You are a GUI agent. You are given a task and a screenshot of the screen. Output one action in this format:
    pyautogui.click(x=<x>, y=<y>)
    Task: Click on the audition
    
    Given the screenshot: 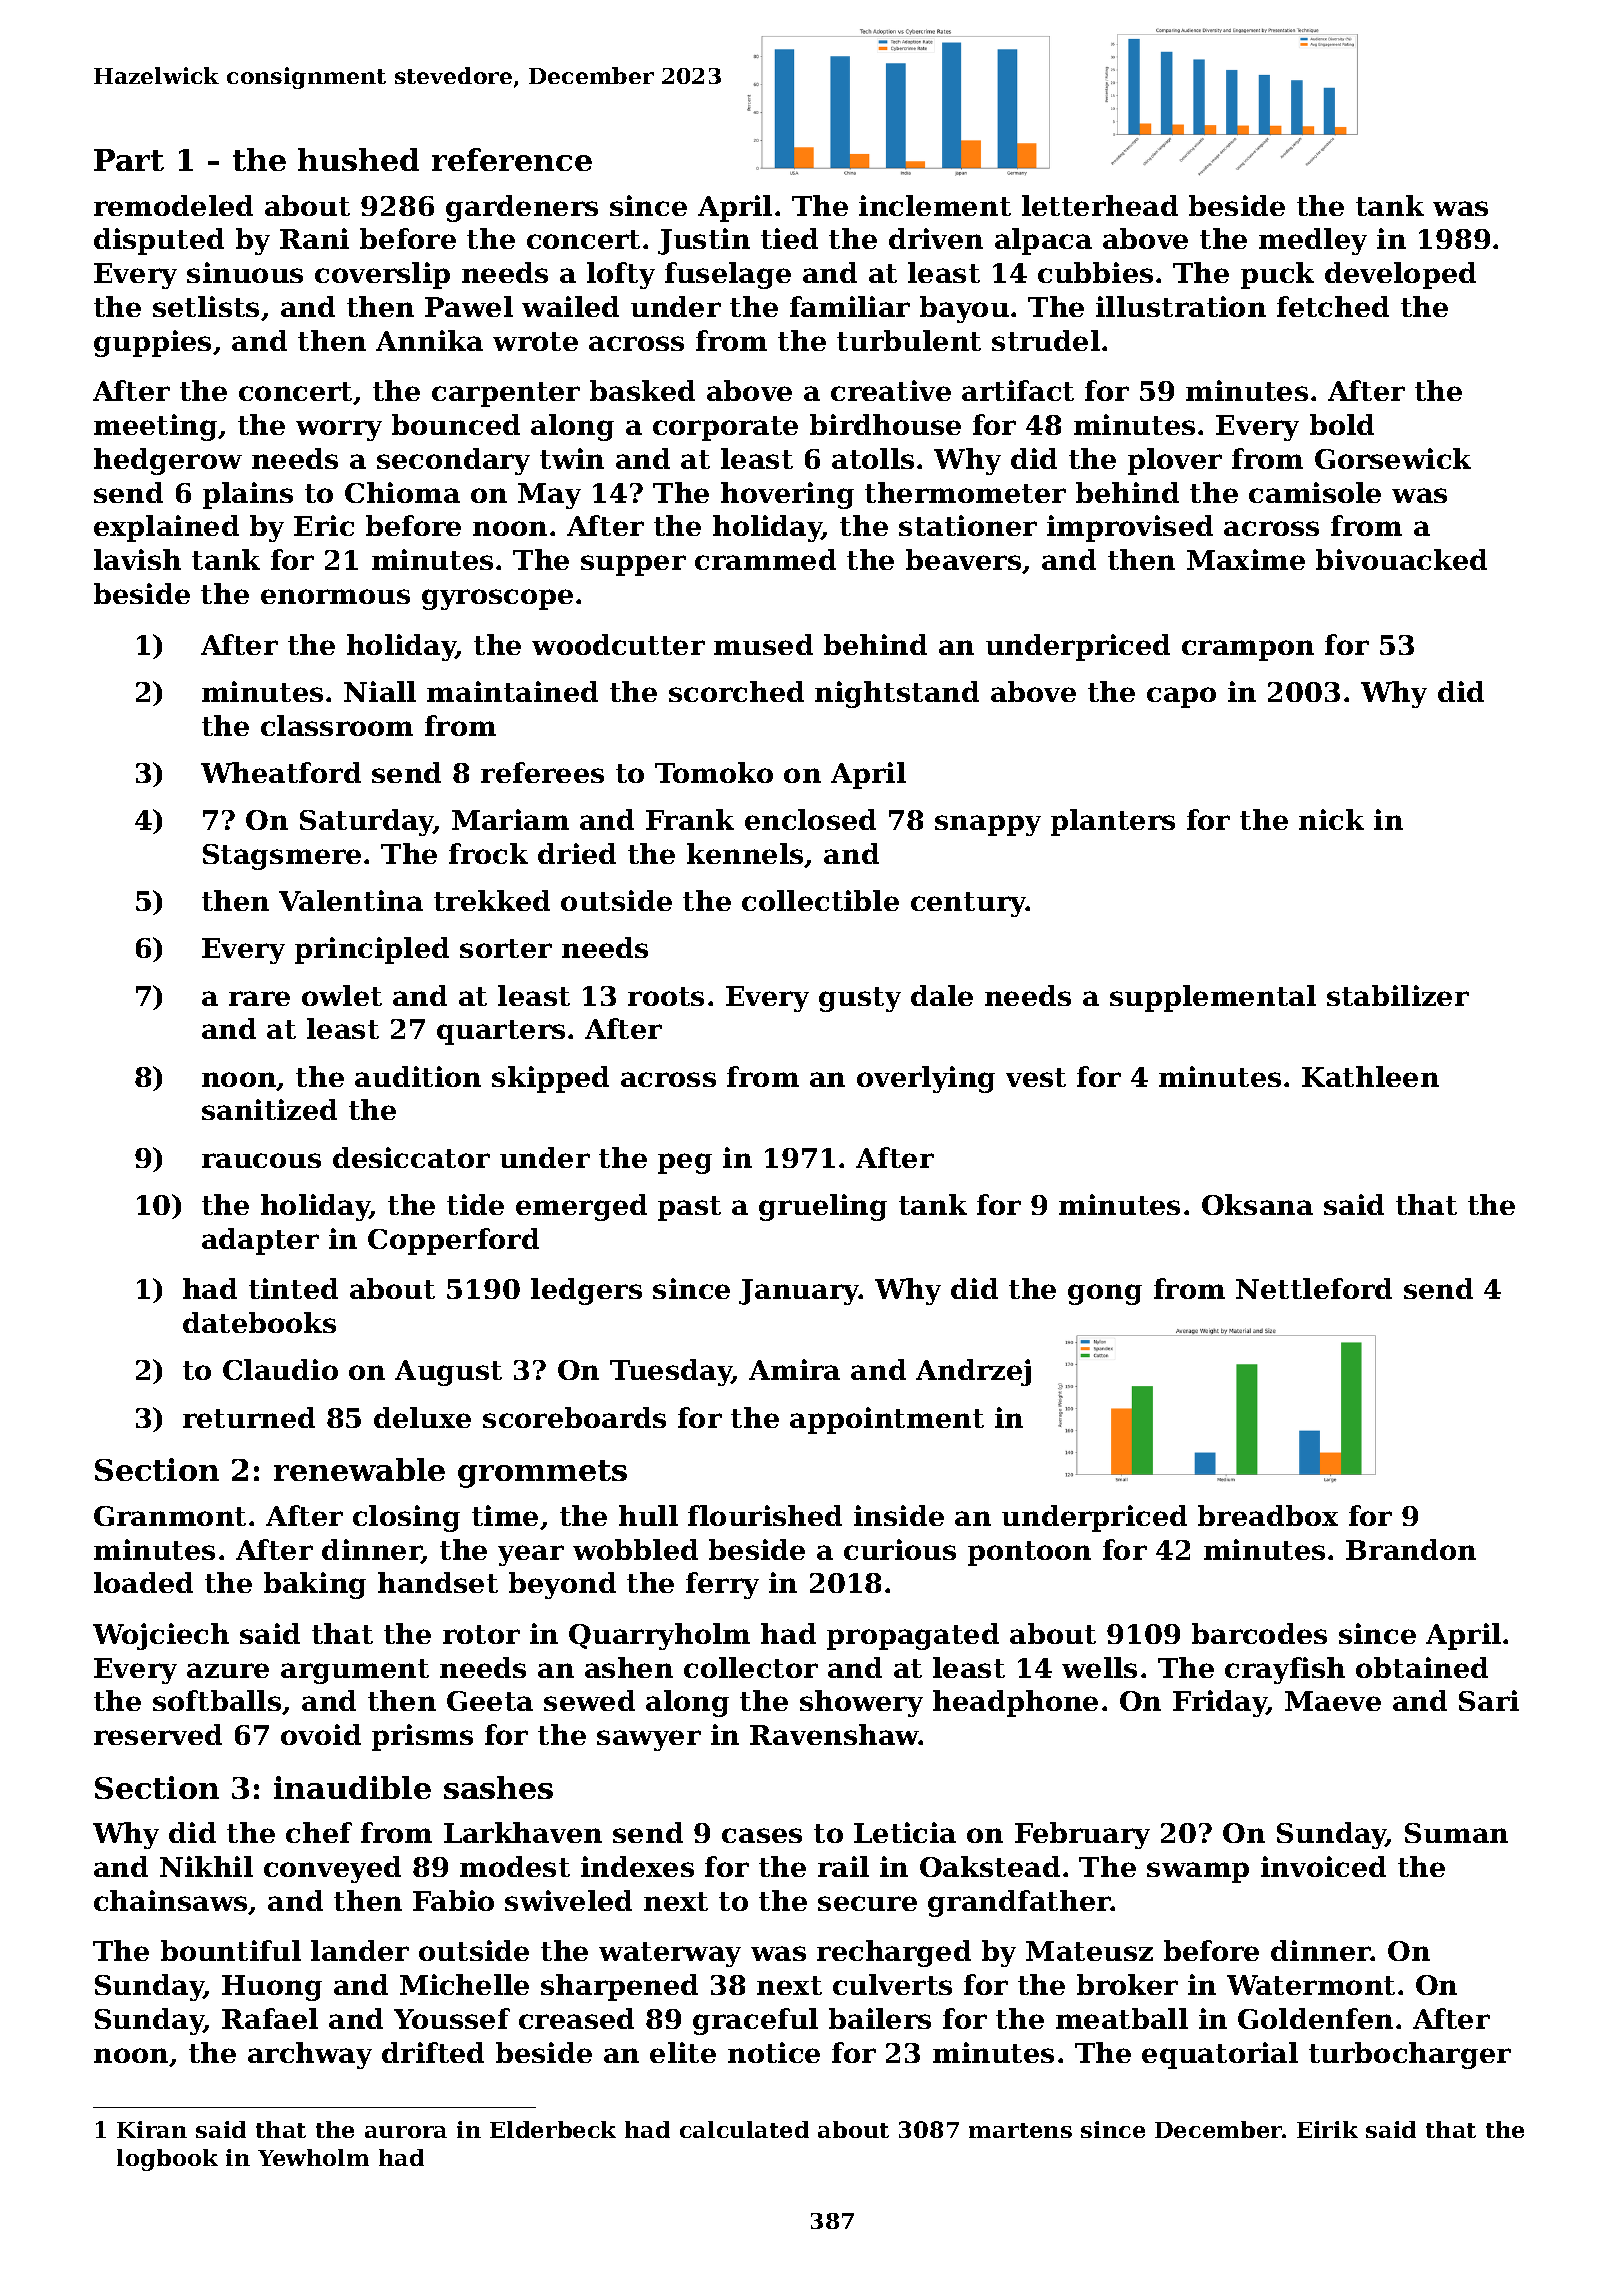 What is the action you would take?
    pyautogui.click(x=418, y=1076)
